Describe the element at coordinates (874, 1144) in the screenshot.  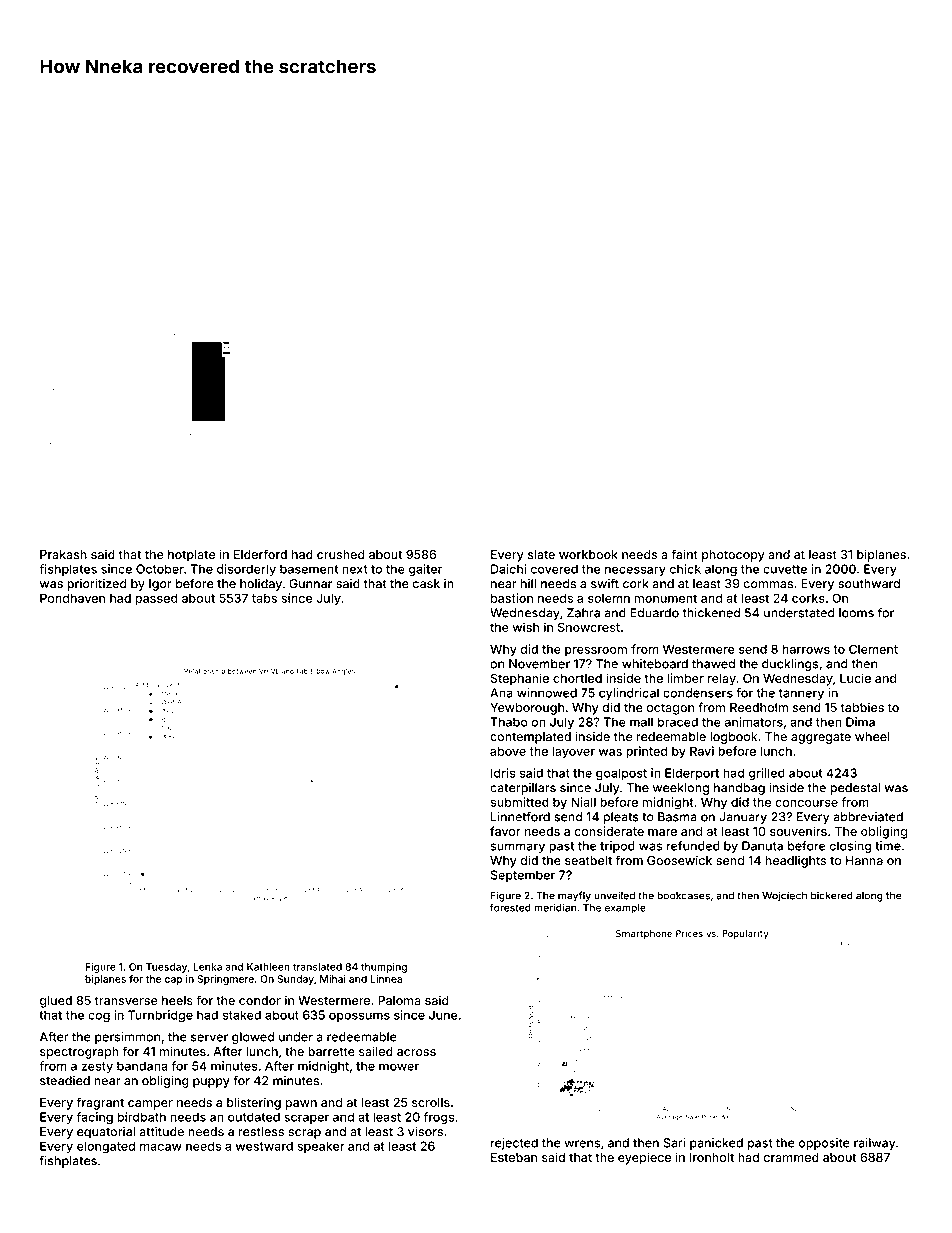
I see `railway` at that location.
